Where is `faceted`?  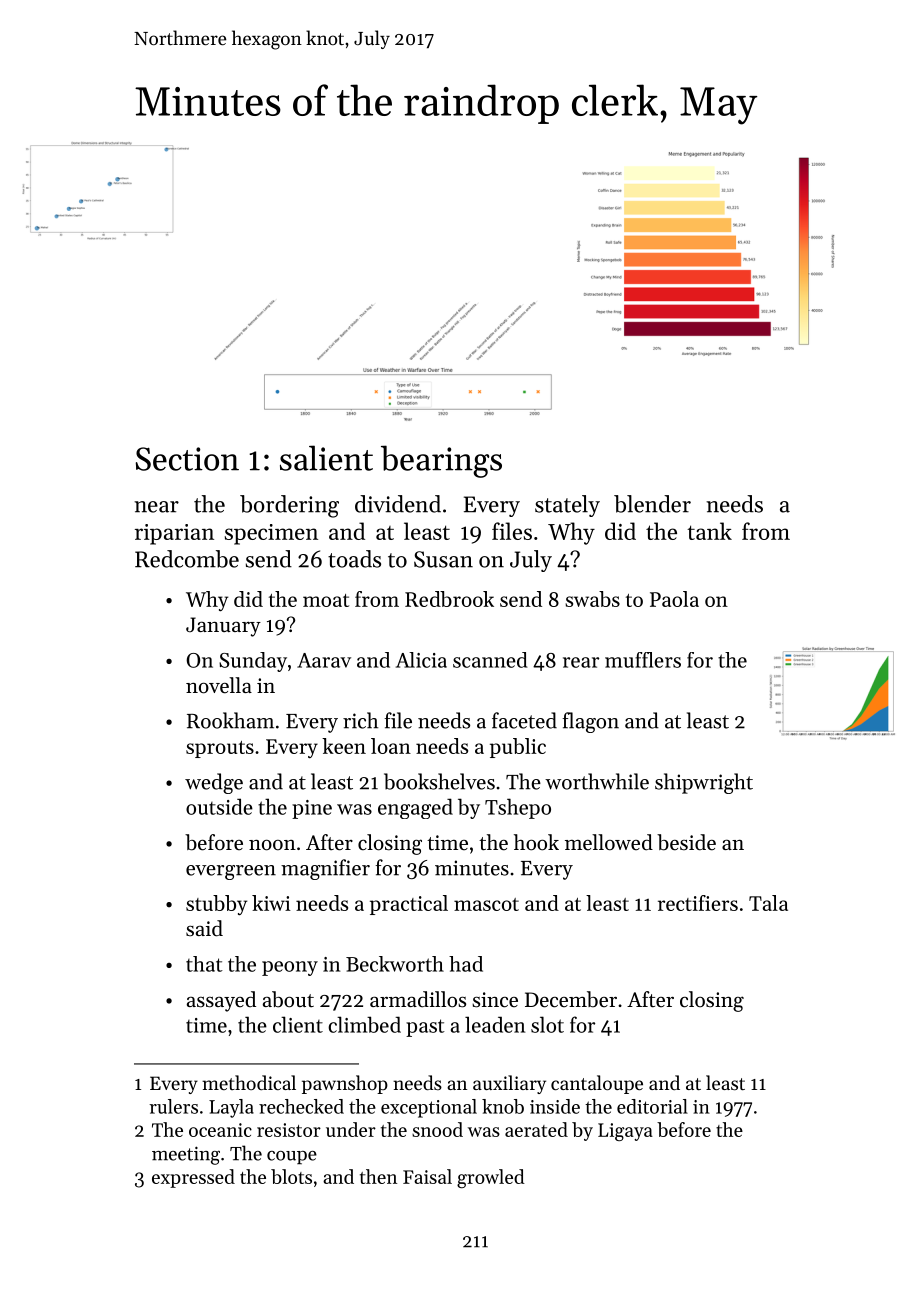 faceted is located at coordinates (524, 720).
